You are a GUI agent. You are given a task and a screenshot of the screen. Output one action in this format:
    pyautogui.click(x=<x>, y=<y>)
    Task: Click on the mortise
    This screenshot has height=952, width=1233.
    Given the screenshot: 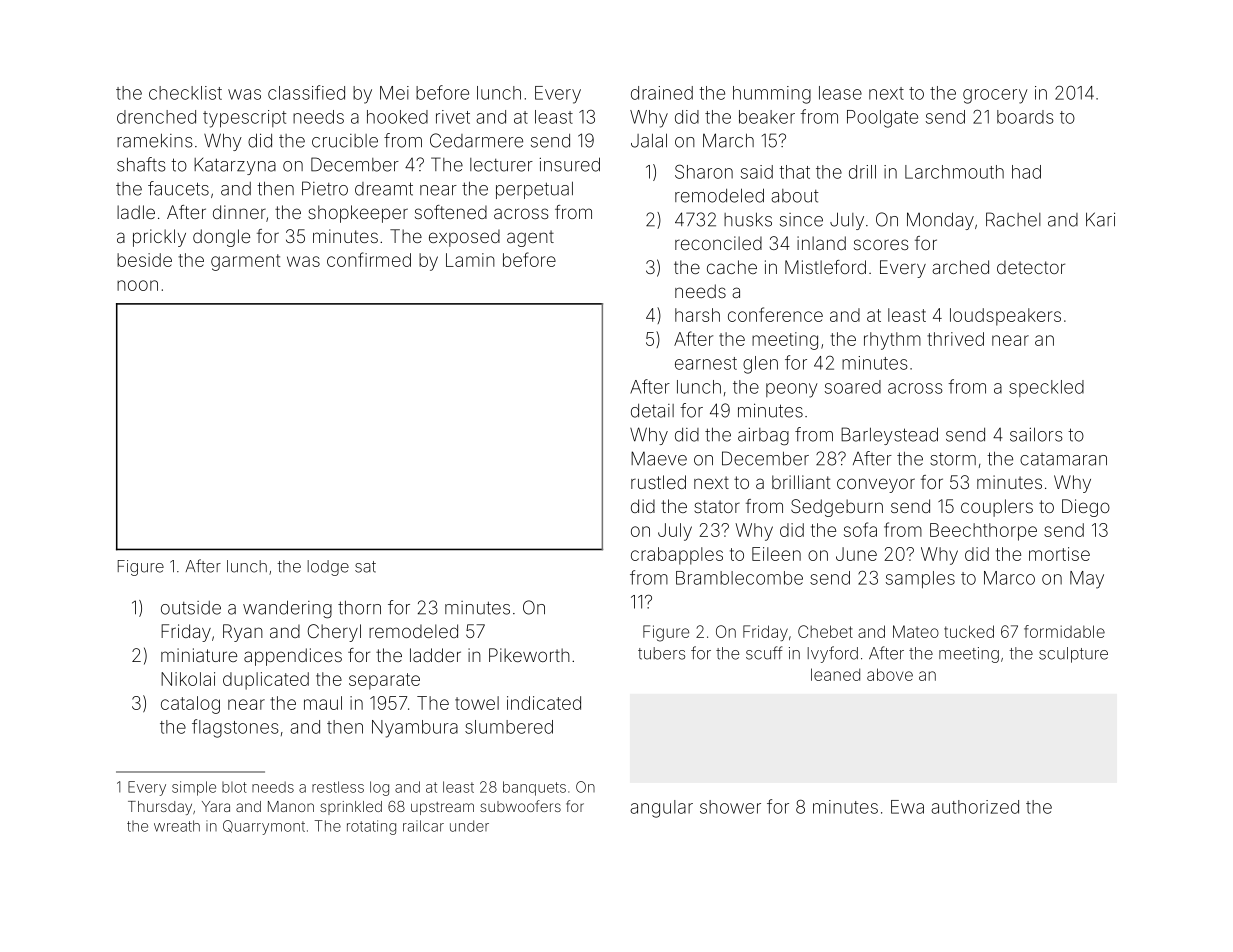 What is the action you would take?
    pyautogui.click(x=1059, y=554)
